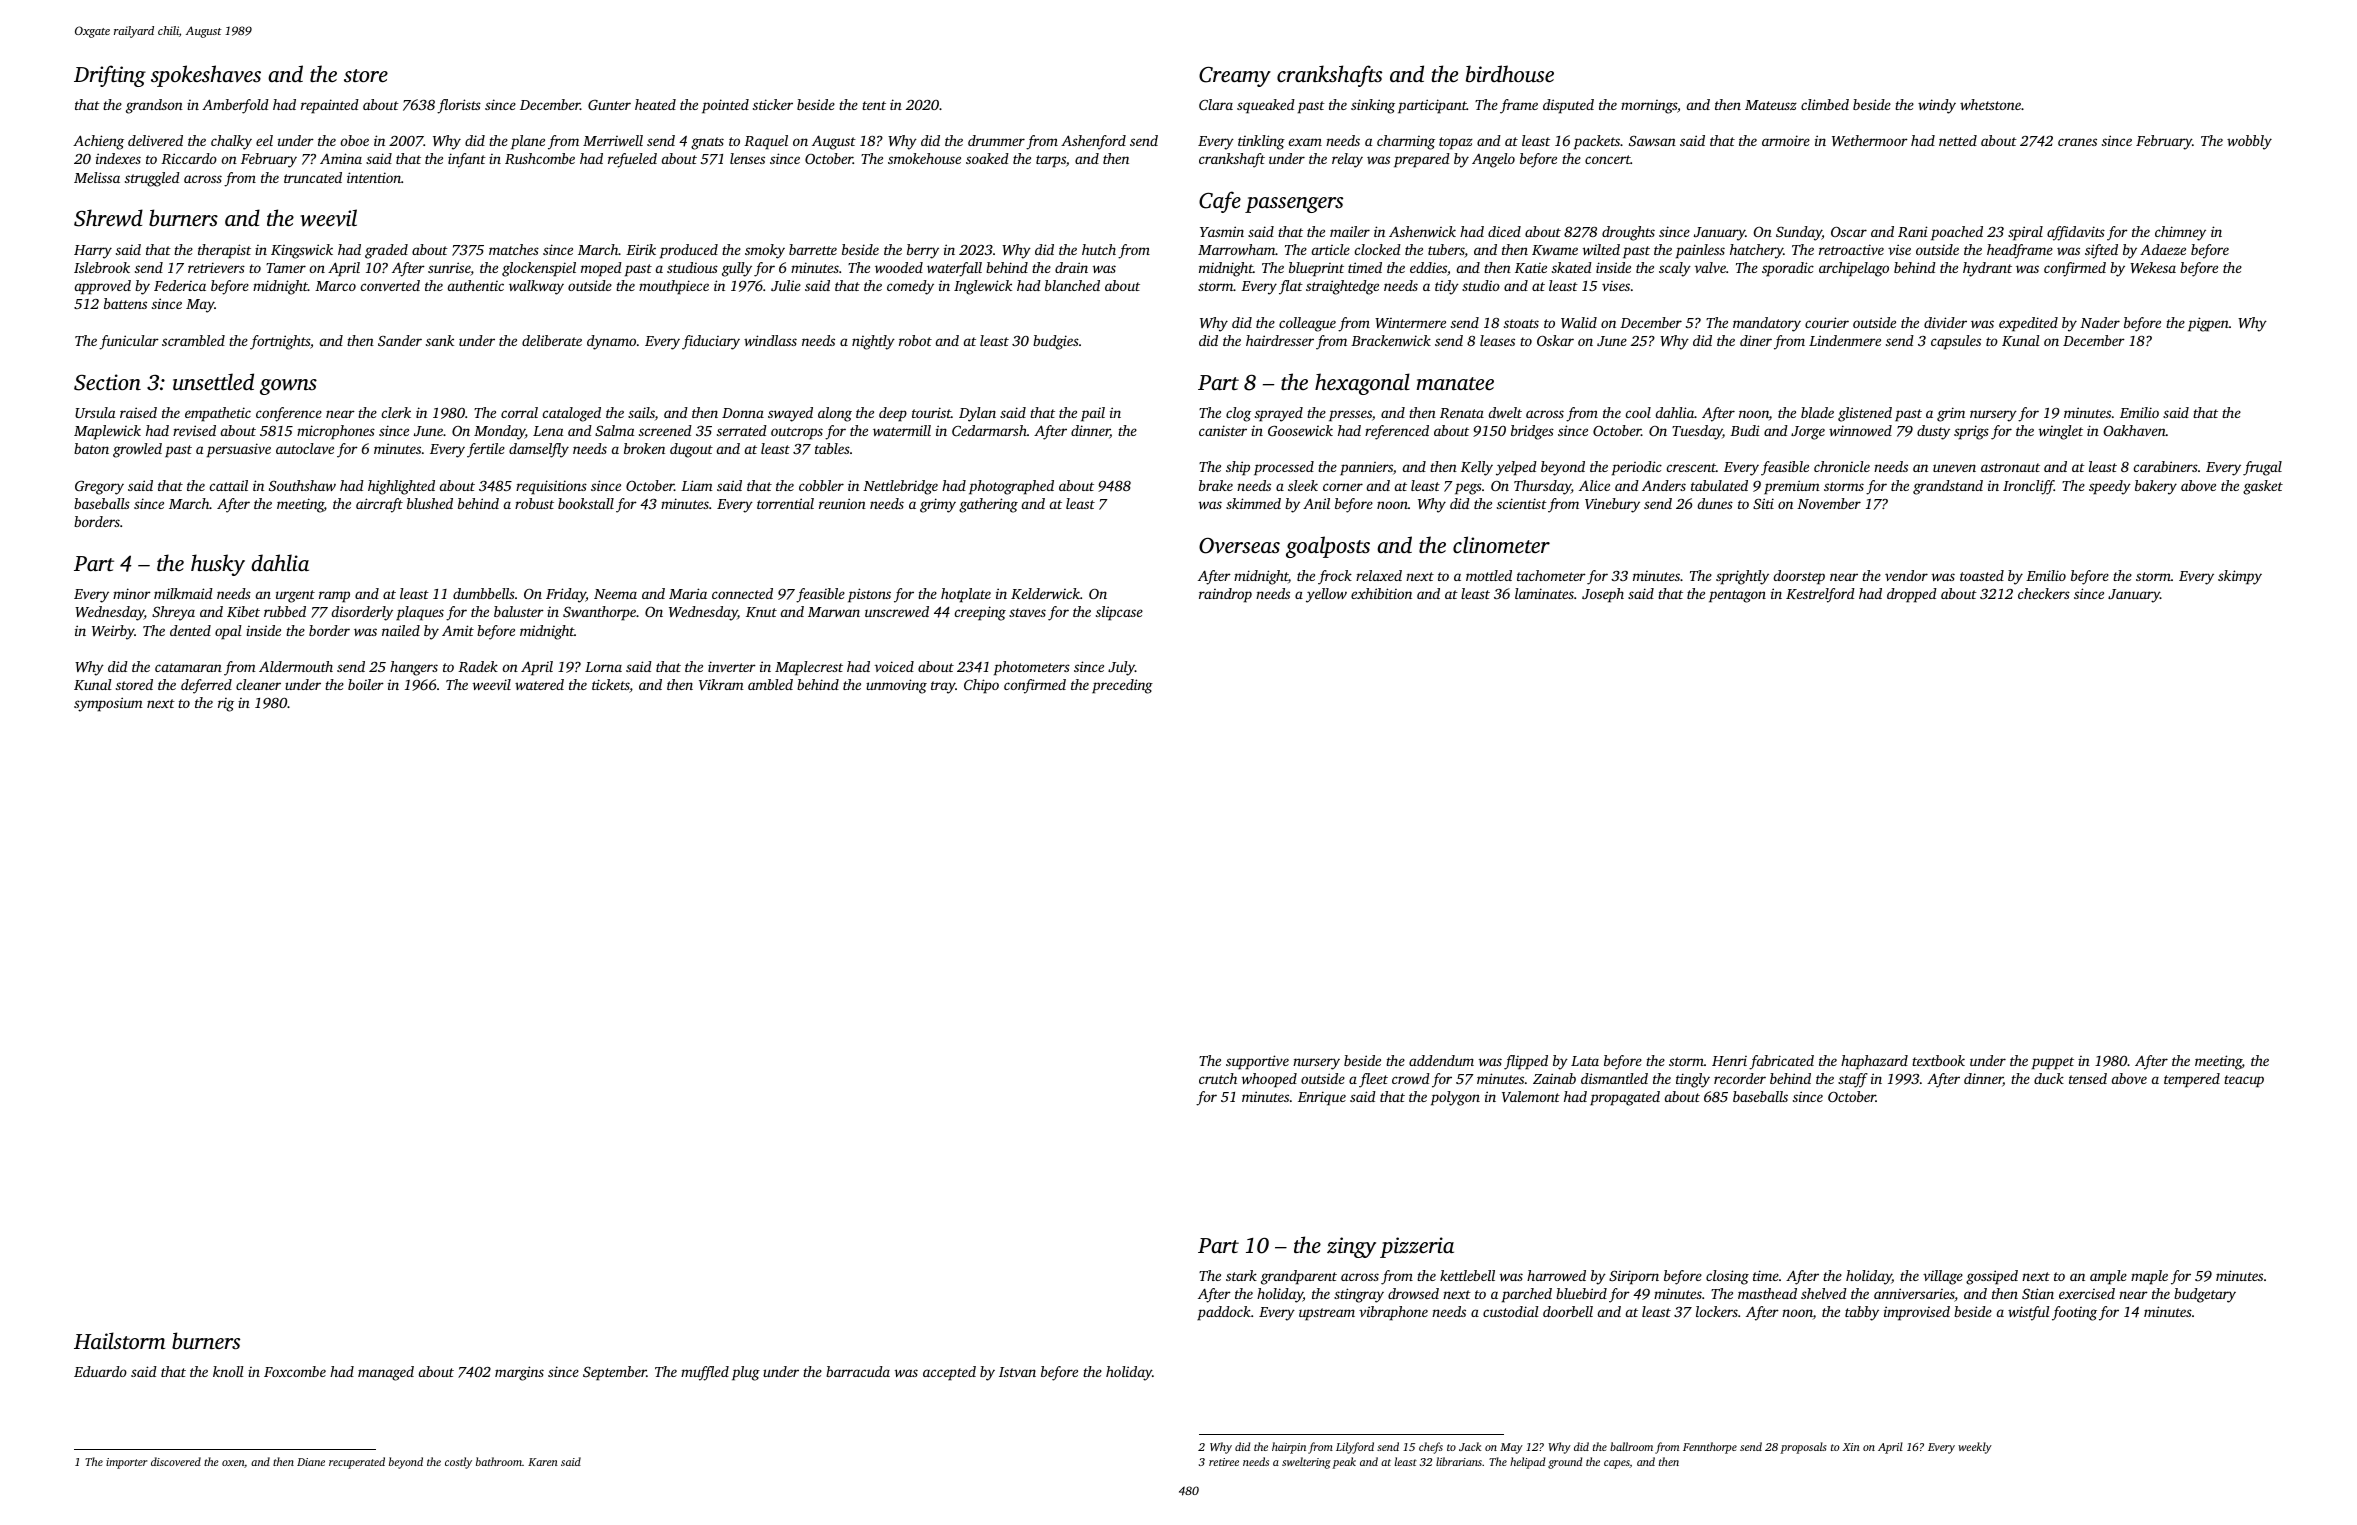 The image size is (2357, 1525). Describe the element at coordinates (2044, 593) in the screenshot. I see `checkers` at that location.
